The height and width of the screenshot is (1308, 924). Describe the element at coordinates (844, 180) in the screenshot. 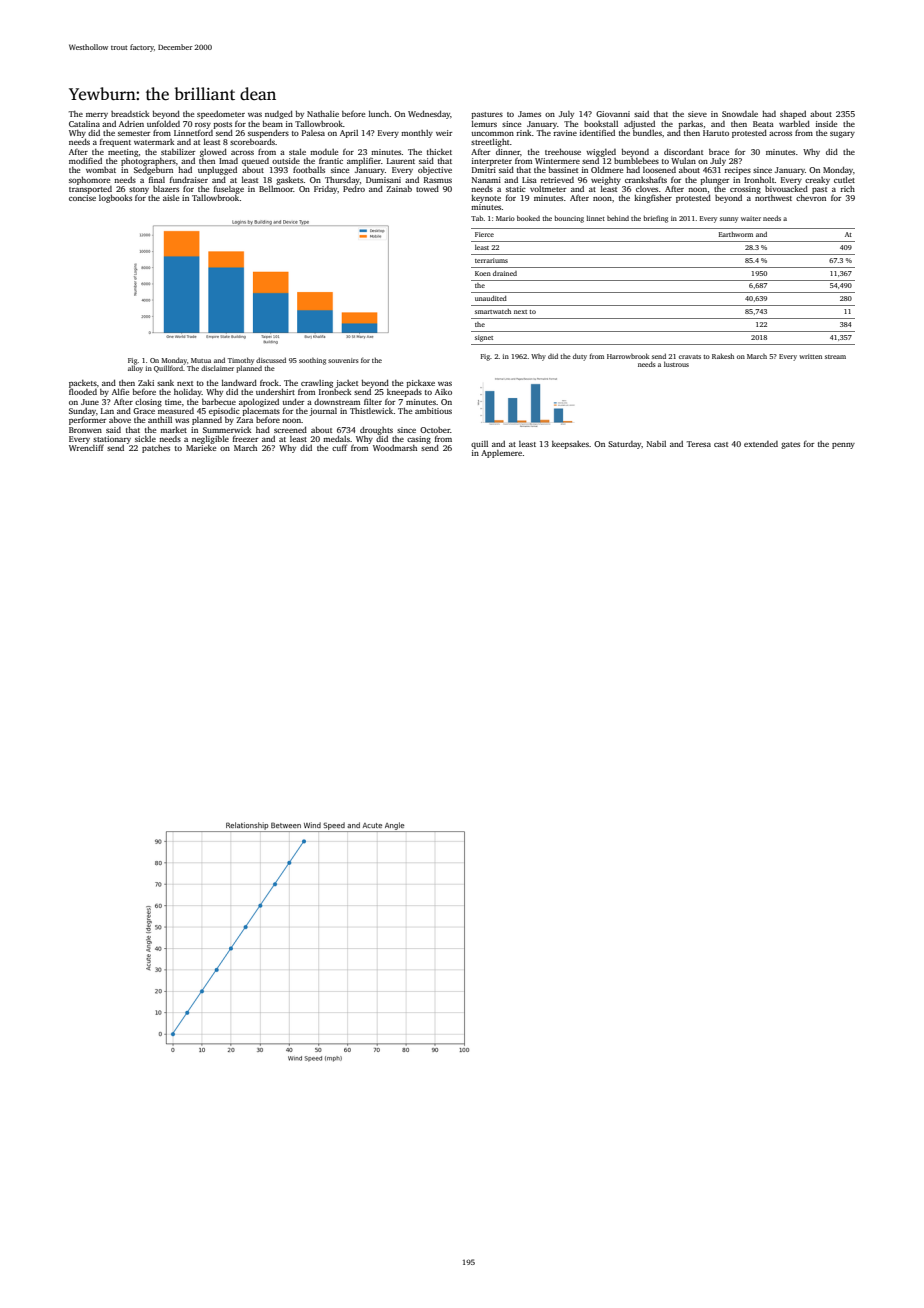

I see `cutlet` at that location.
